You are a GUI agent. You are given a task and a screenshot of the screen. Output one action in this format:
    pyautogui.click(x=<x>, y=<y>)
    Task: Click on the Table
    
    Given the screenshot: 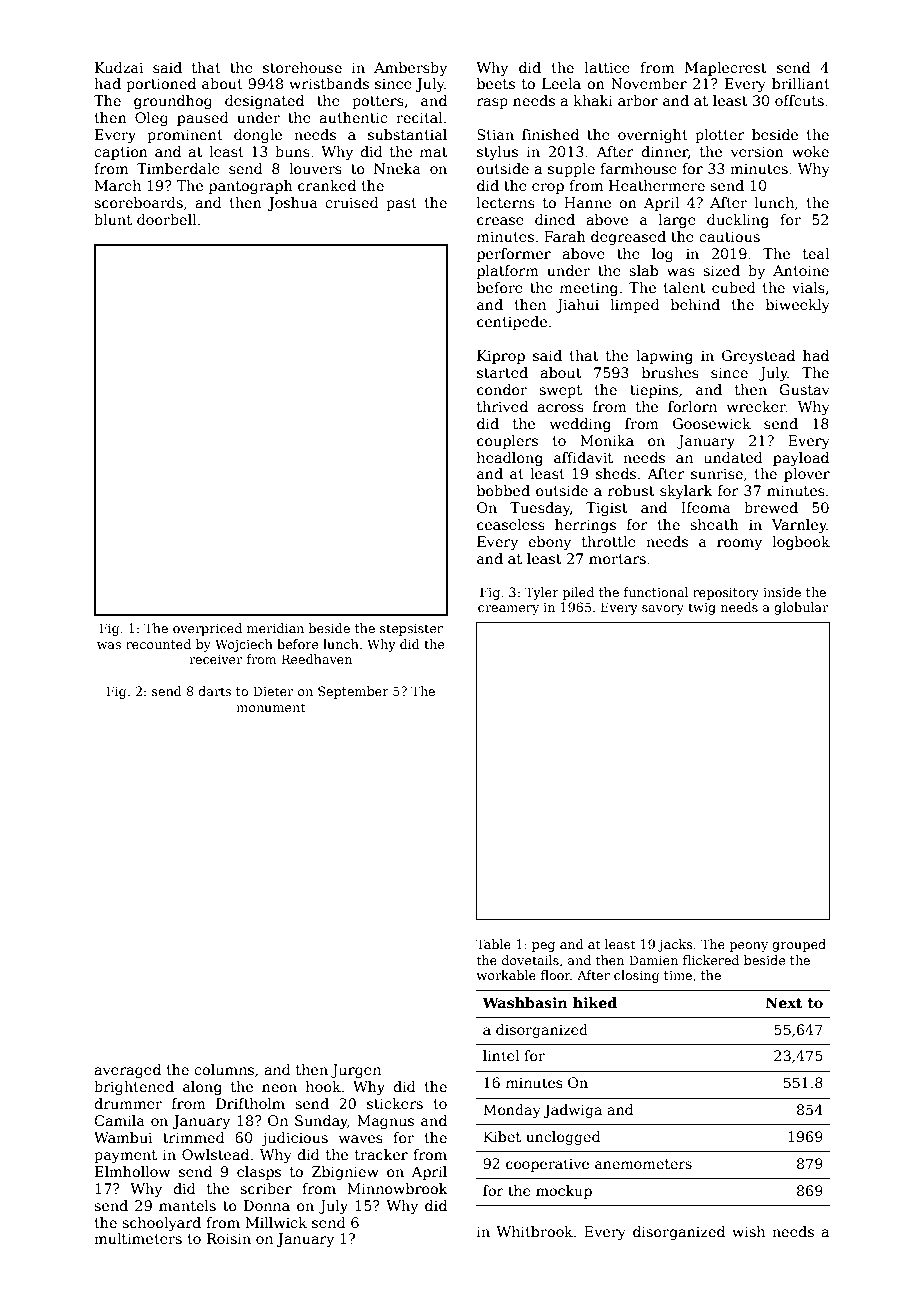 What is the action you would take?
    pyautogui.click(x=493, y=944)
